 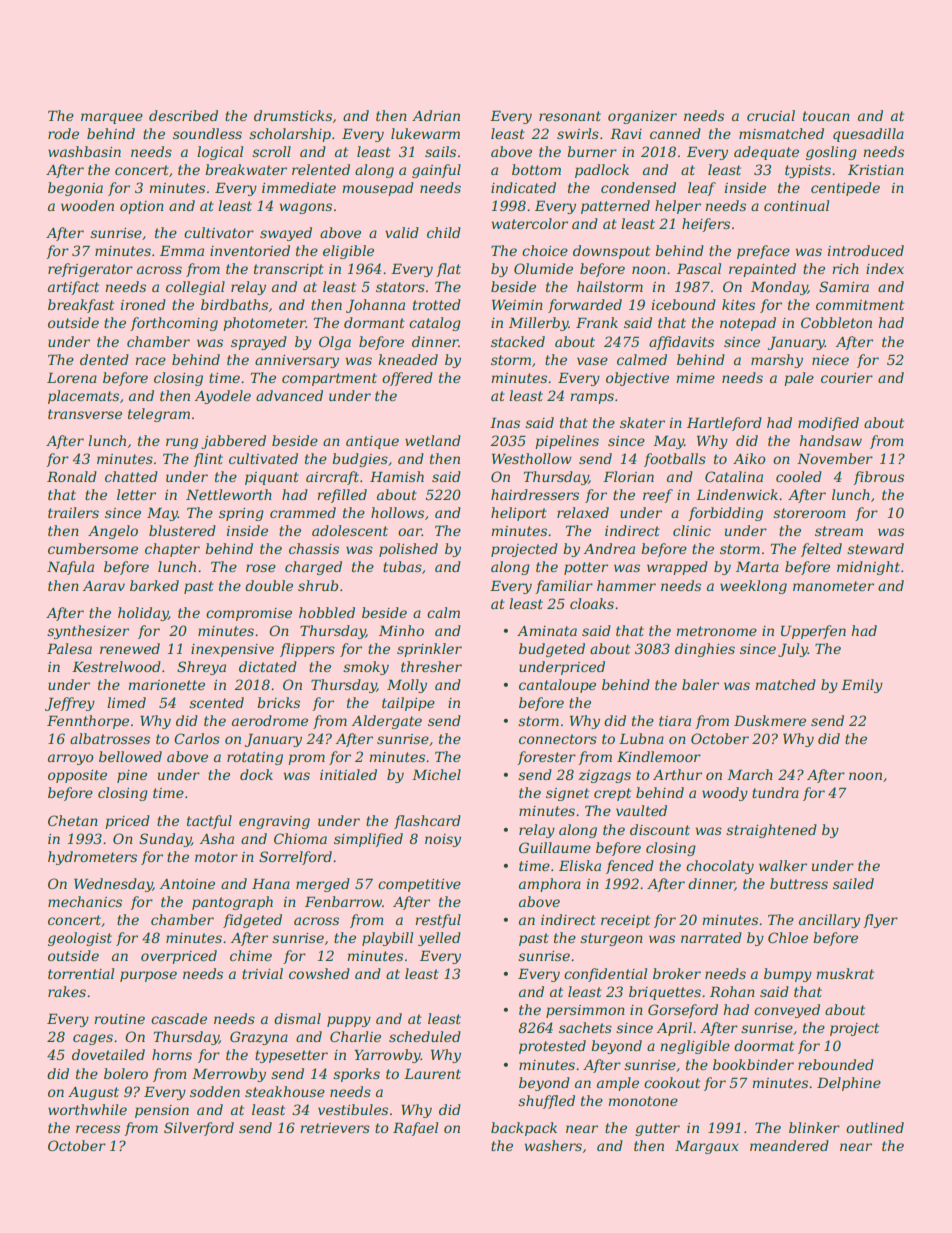 I want to click on Silverford, so click(x=199, y=1129).
